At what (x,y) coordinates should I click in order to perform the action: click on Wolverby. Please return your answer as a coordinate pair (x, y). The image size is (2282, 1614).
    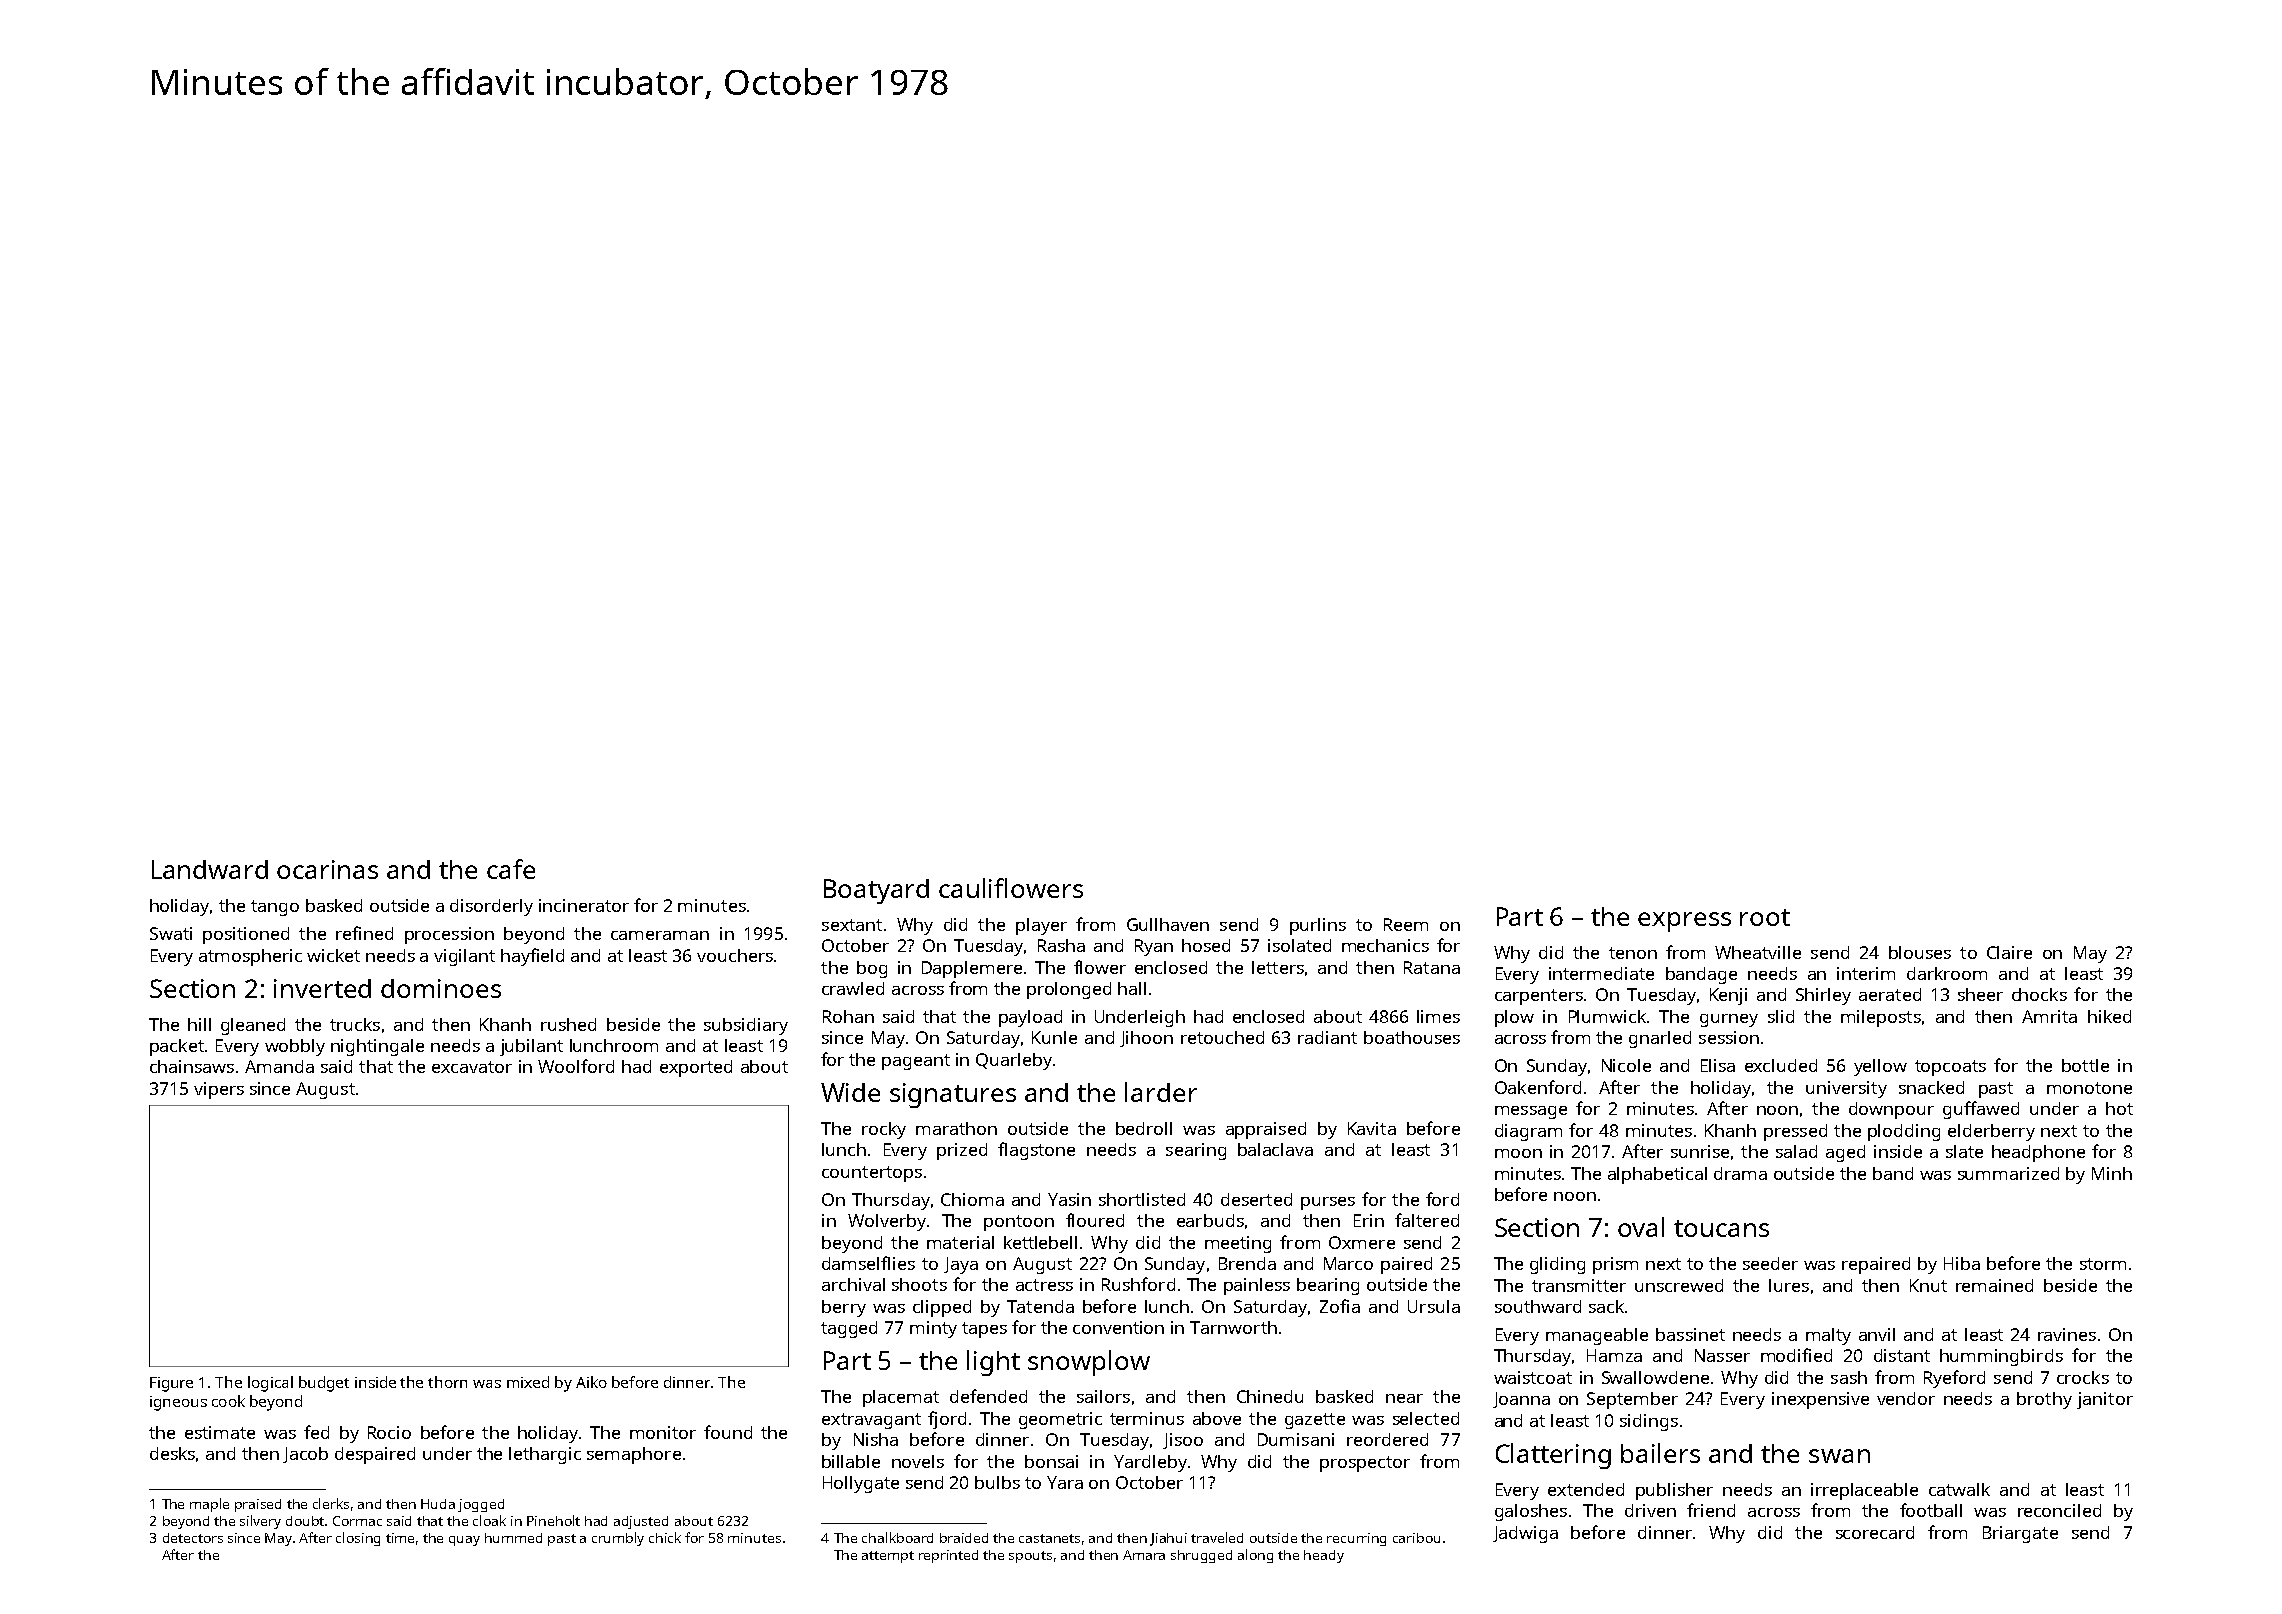
    Looking at the image, I should click on (887, 1222).
